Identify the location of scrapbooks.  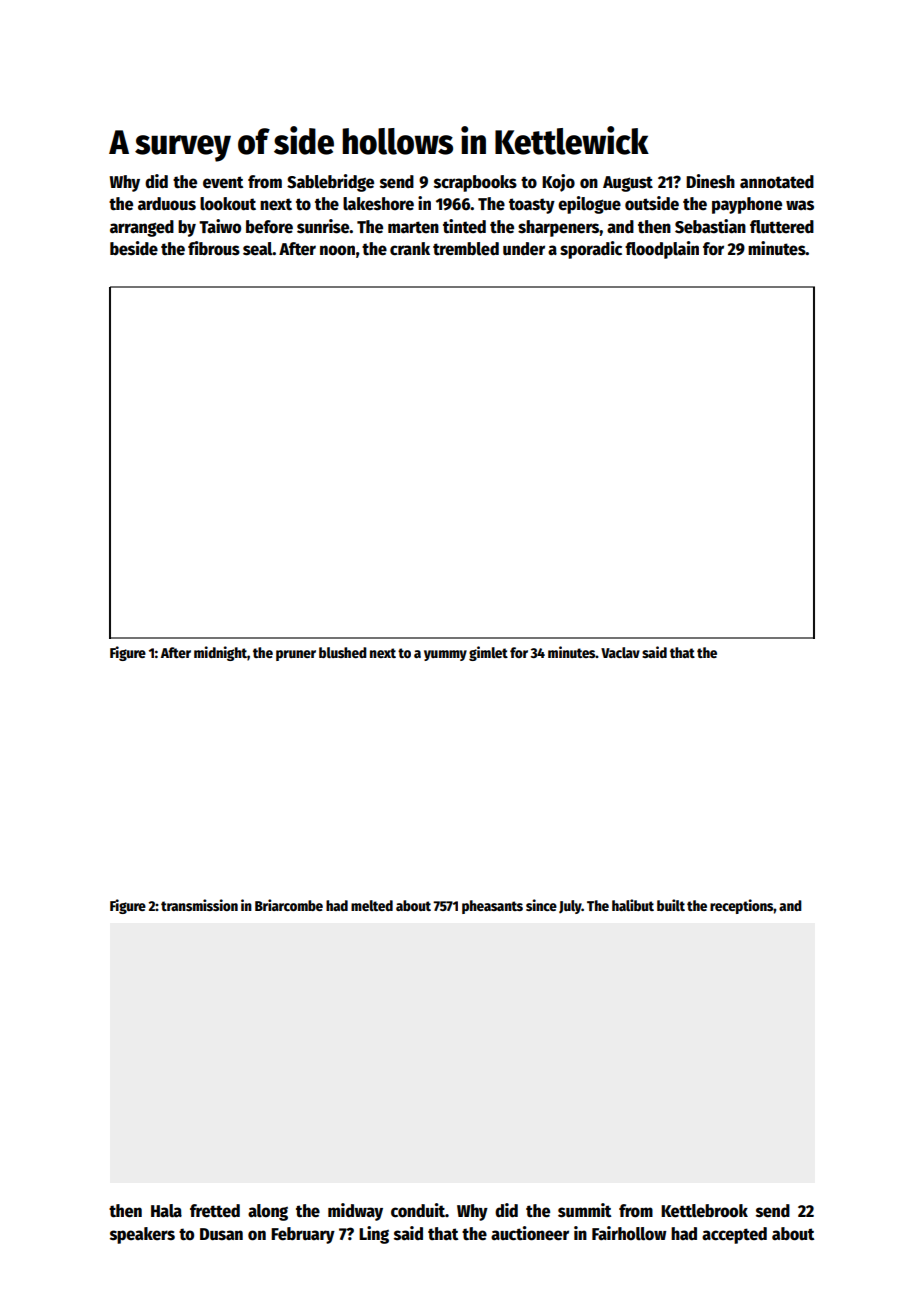
(475, 183).
